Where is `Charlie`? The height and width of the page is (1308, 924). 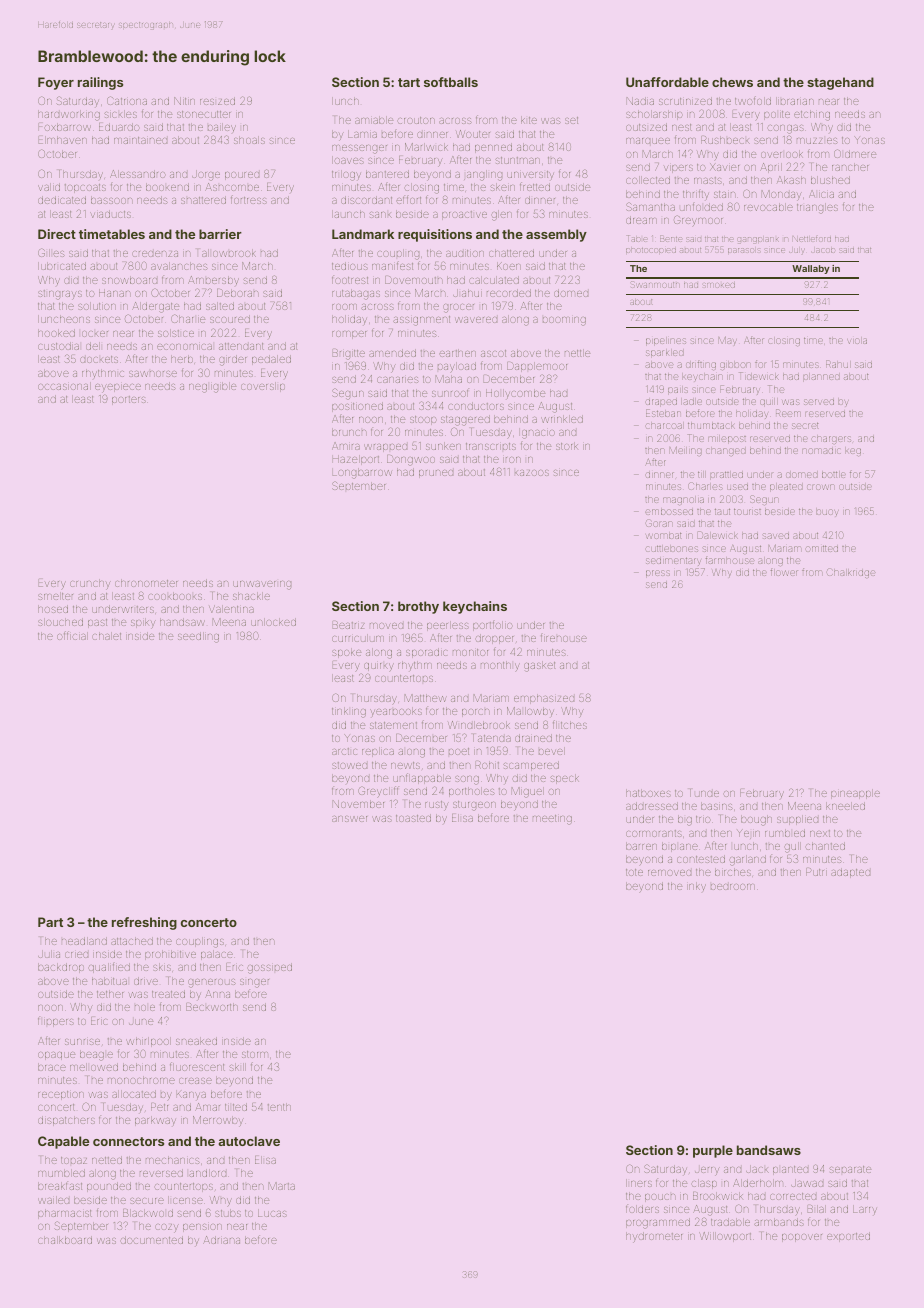
Charlie is located at coordinates (188, 318).
